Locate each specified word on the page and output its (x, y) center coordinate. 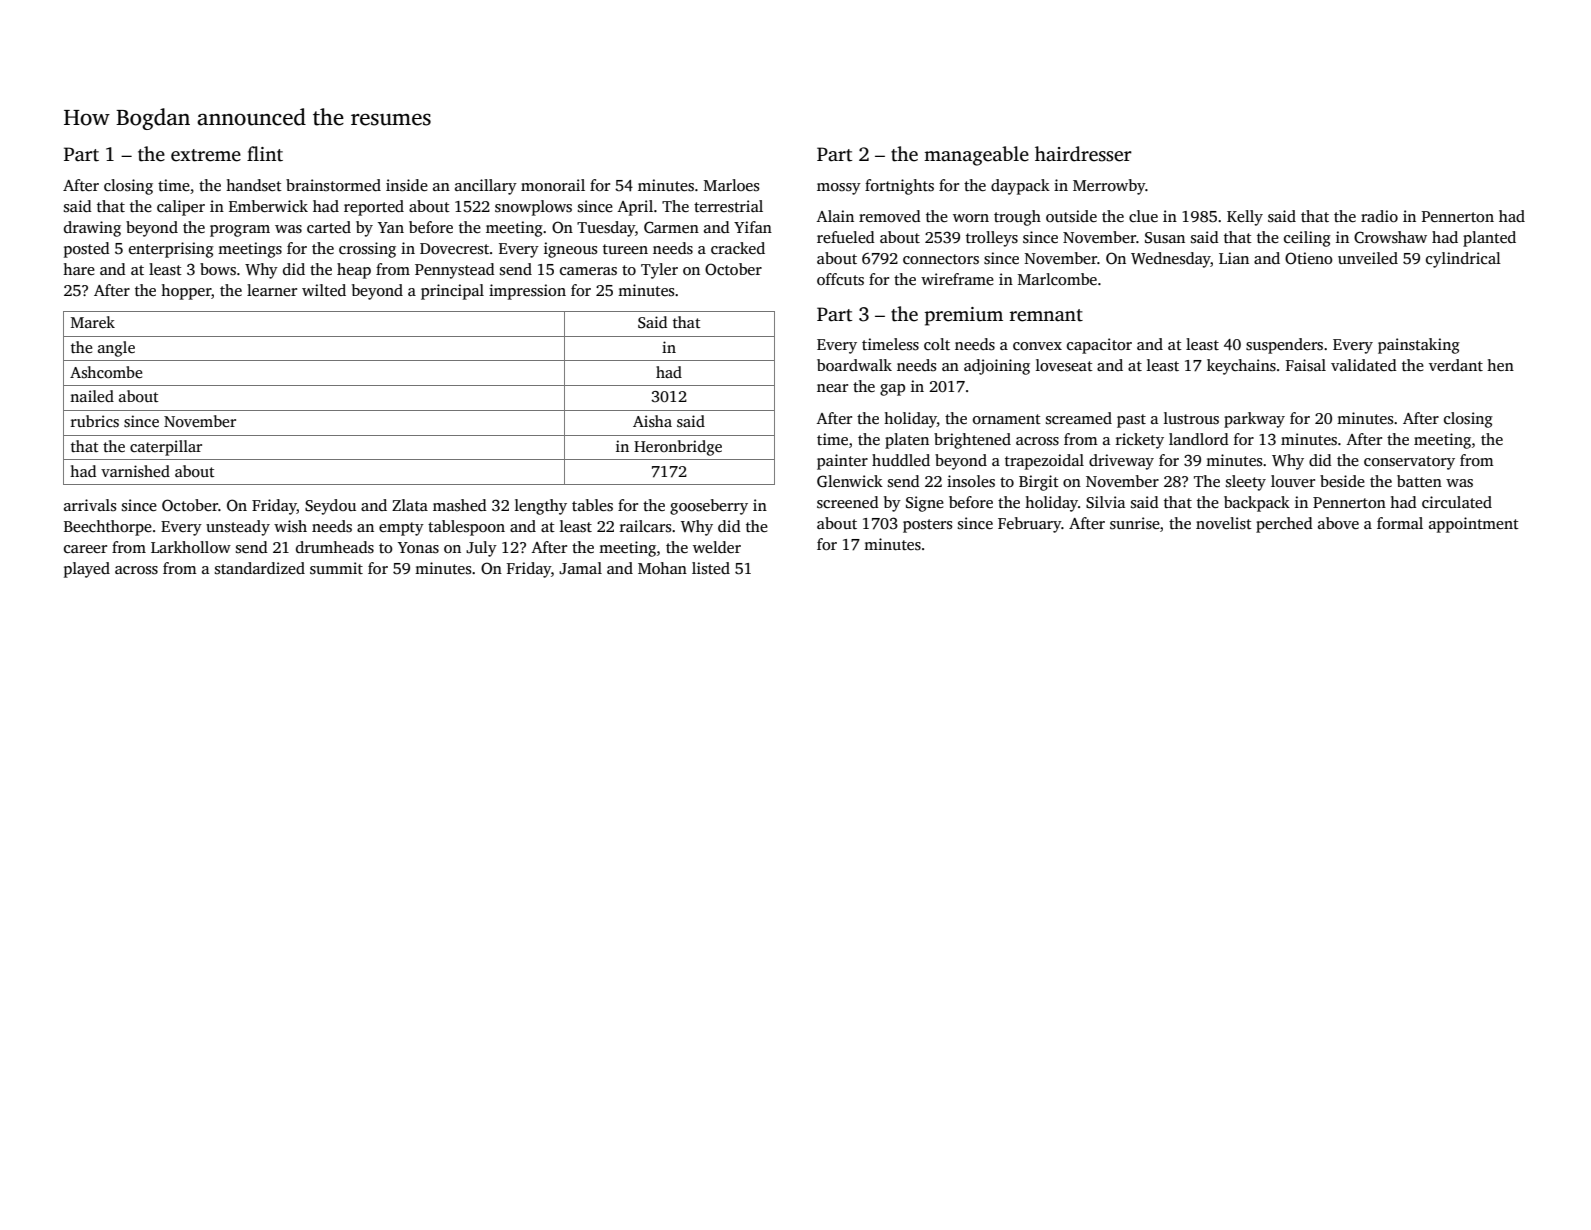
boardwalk (854, 365)
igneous (570, 250)
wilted (324, 290)
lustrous (1191, 418)
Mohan (662, 568)
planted (1489, 239)
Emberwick (268, 206)
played (87, 570)
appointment (1474, 525)
